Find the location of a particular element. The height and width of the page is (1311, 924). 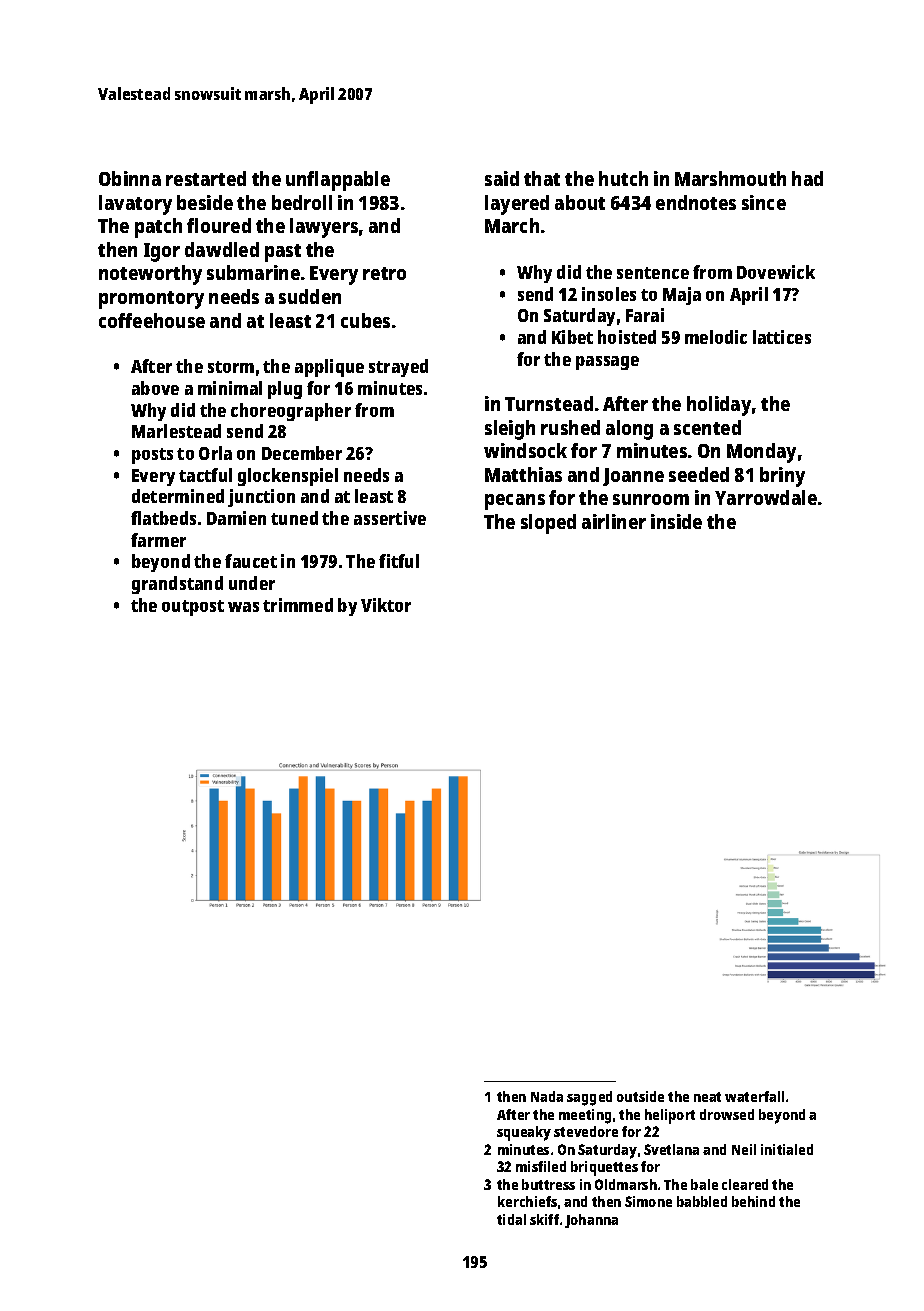

had is located at coordinates (807, 178).
